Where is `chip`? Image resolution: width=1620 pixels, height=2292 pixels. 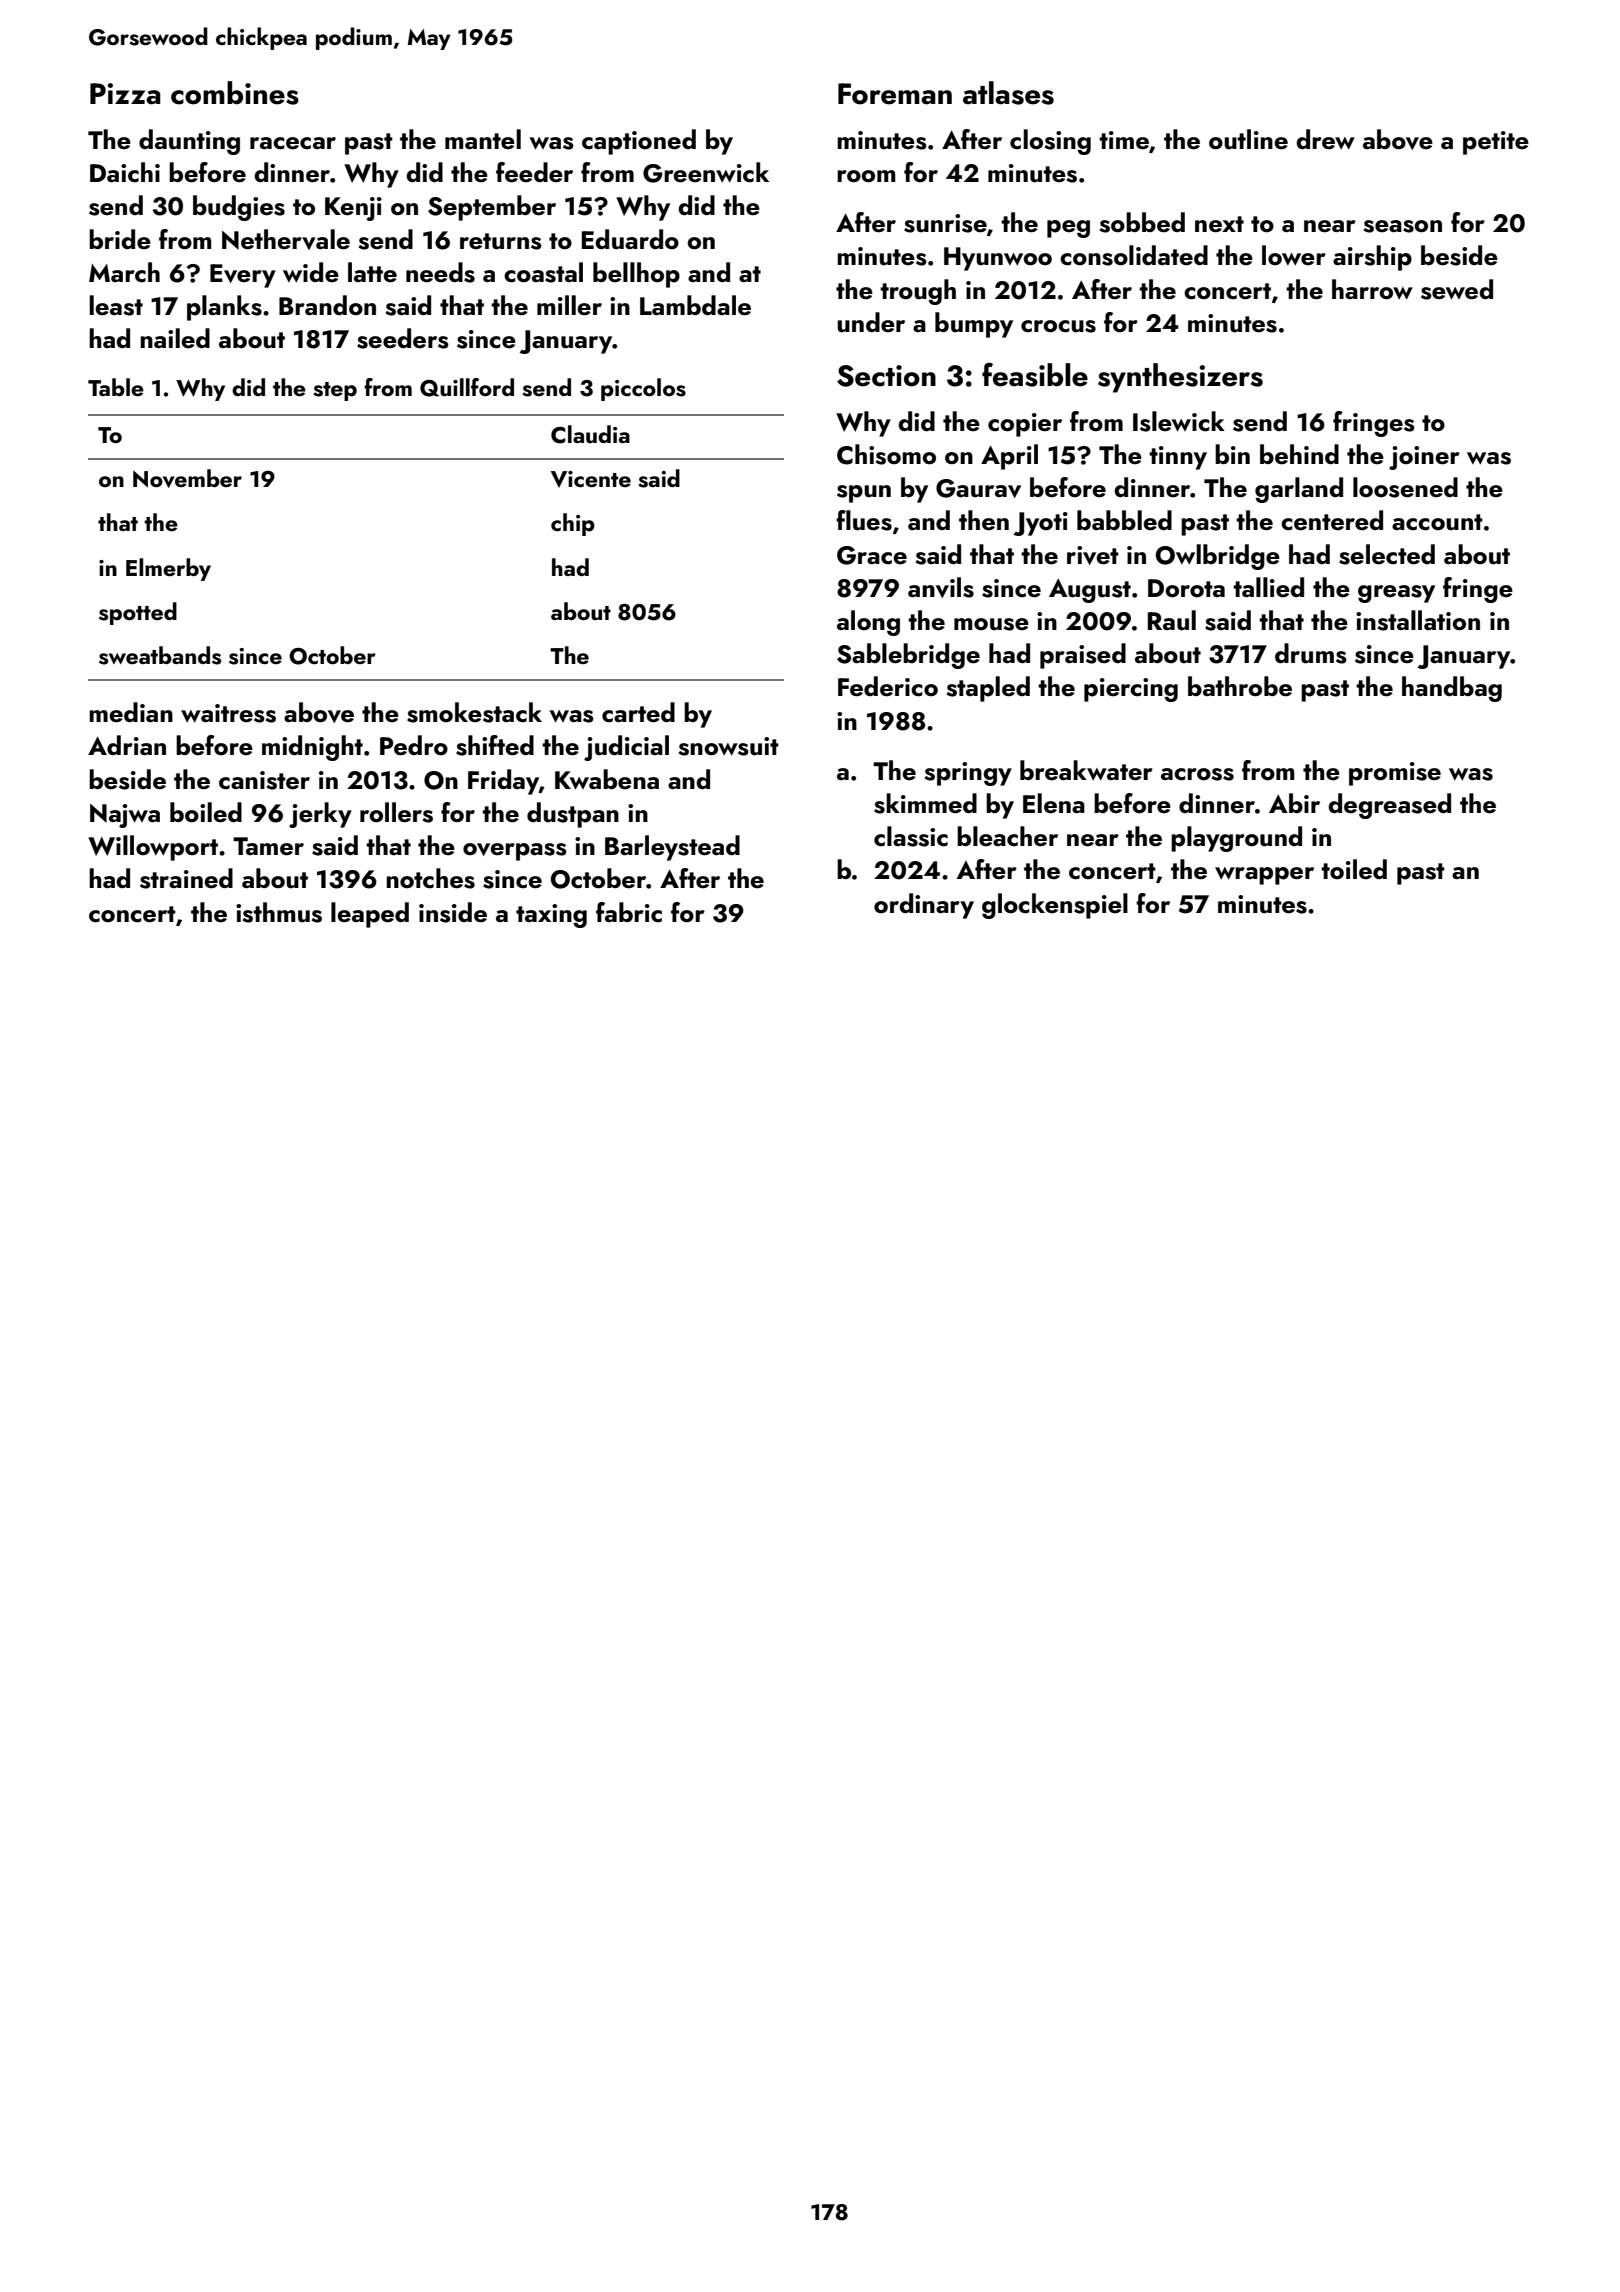 chip is located at coordinates (573, 524).
